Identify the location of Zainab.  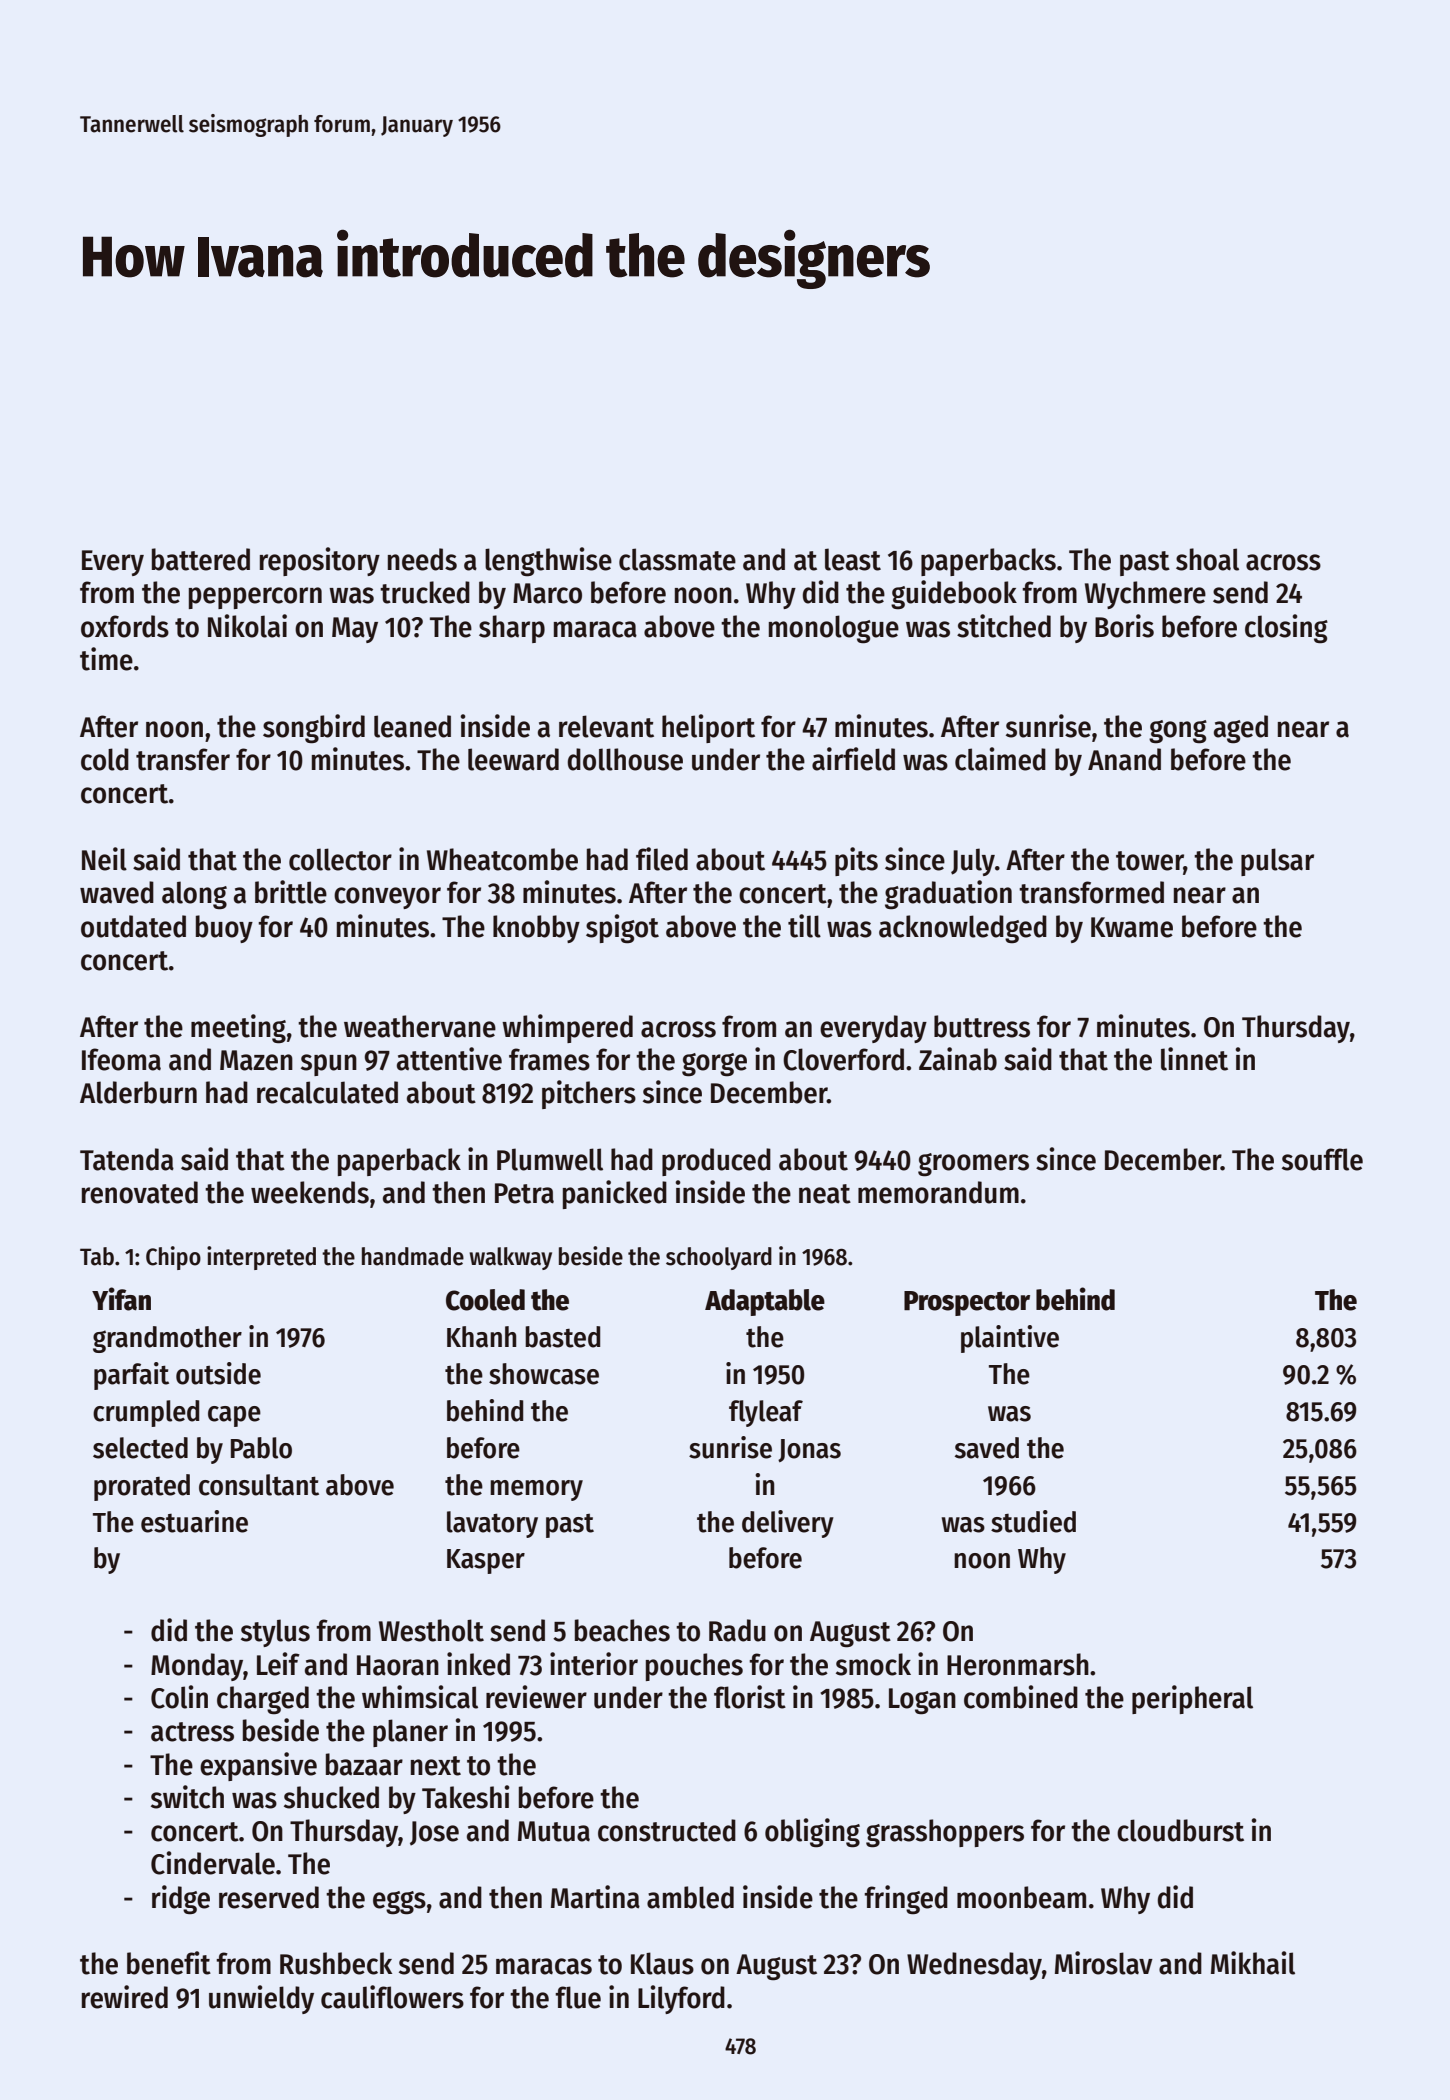
(958, 1059).
